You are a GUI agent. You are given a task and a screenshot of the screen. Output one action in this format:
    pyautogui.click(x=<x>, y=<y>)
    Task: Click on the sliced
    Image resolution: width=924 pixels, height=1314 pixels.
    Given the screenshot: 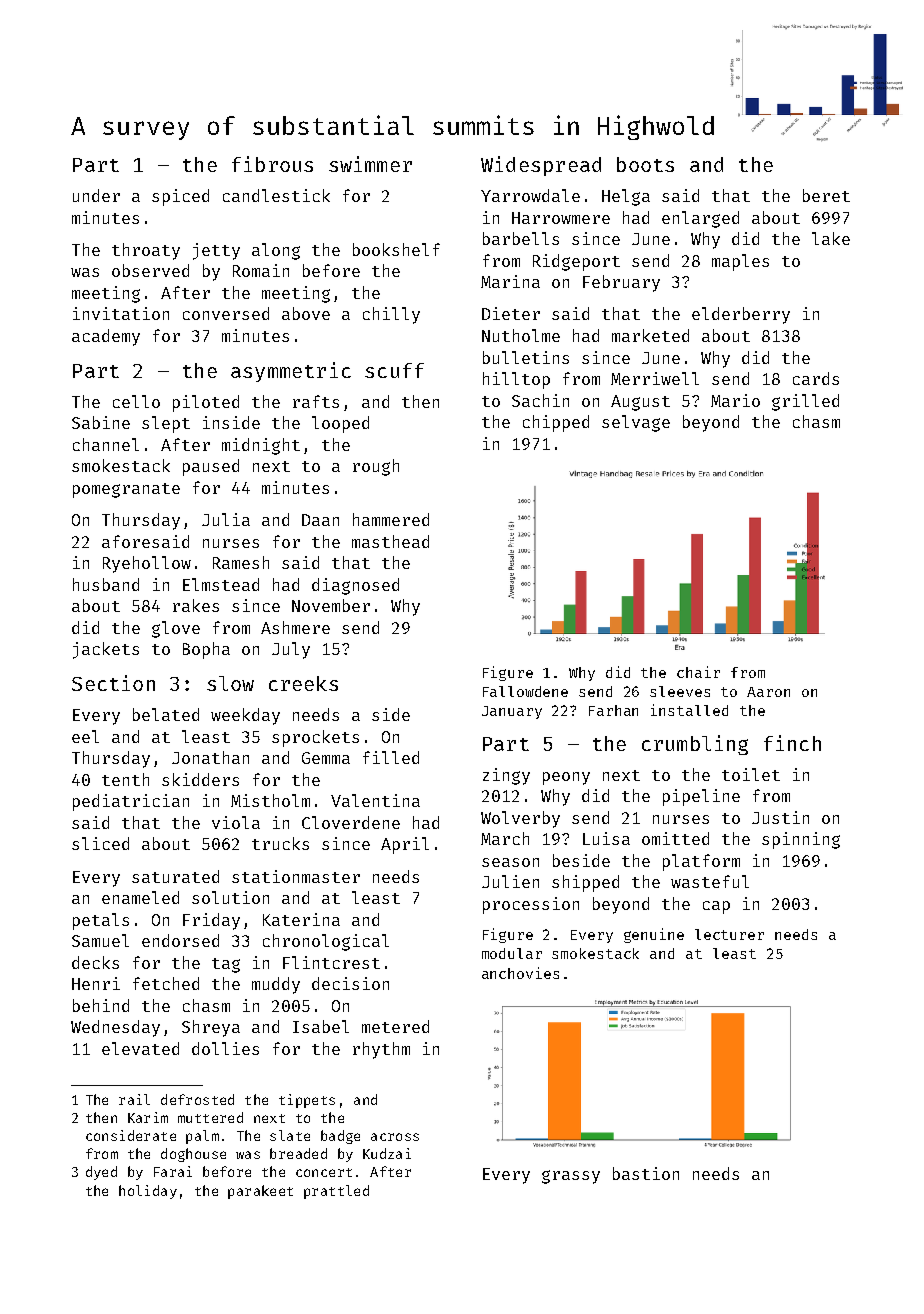 What is the action you would take?
    pyautogui.click(x=100, y=843)
